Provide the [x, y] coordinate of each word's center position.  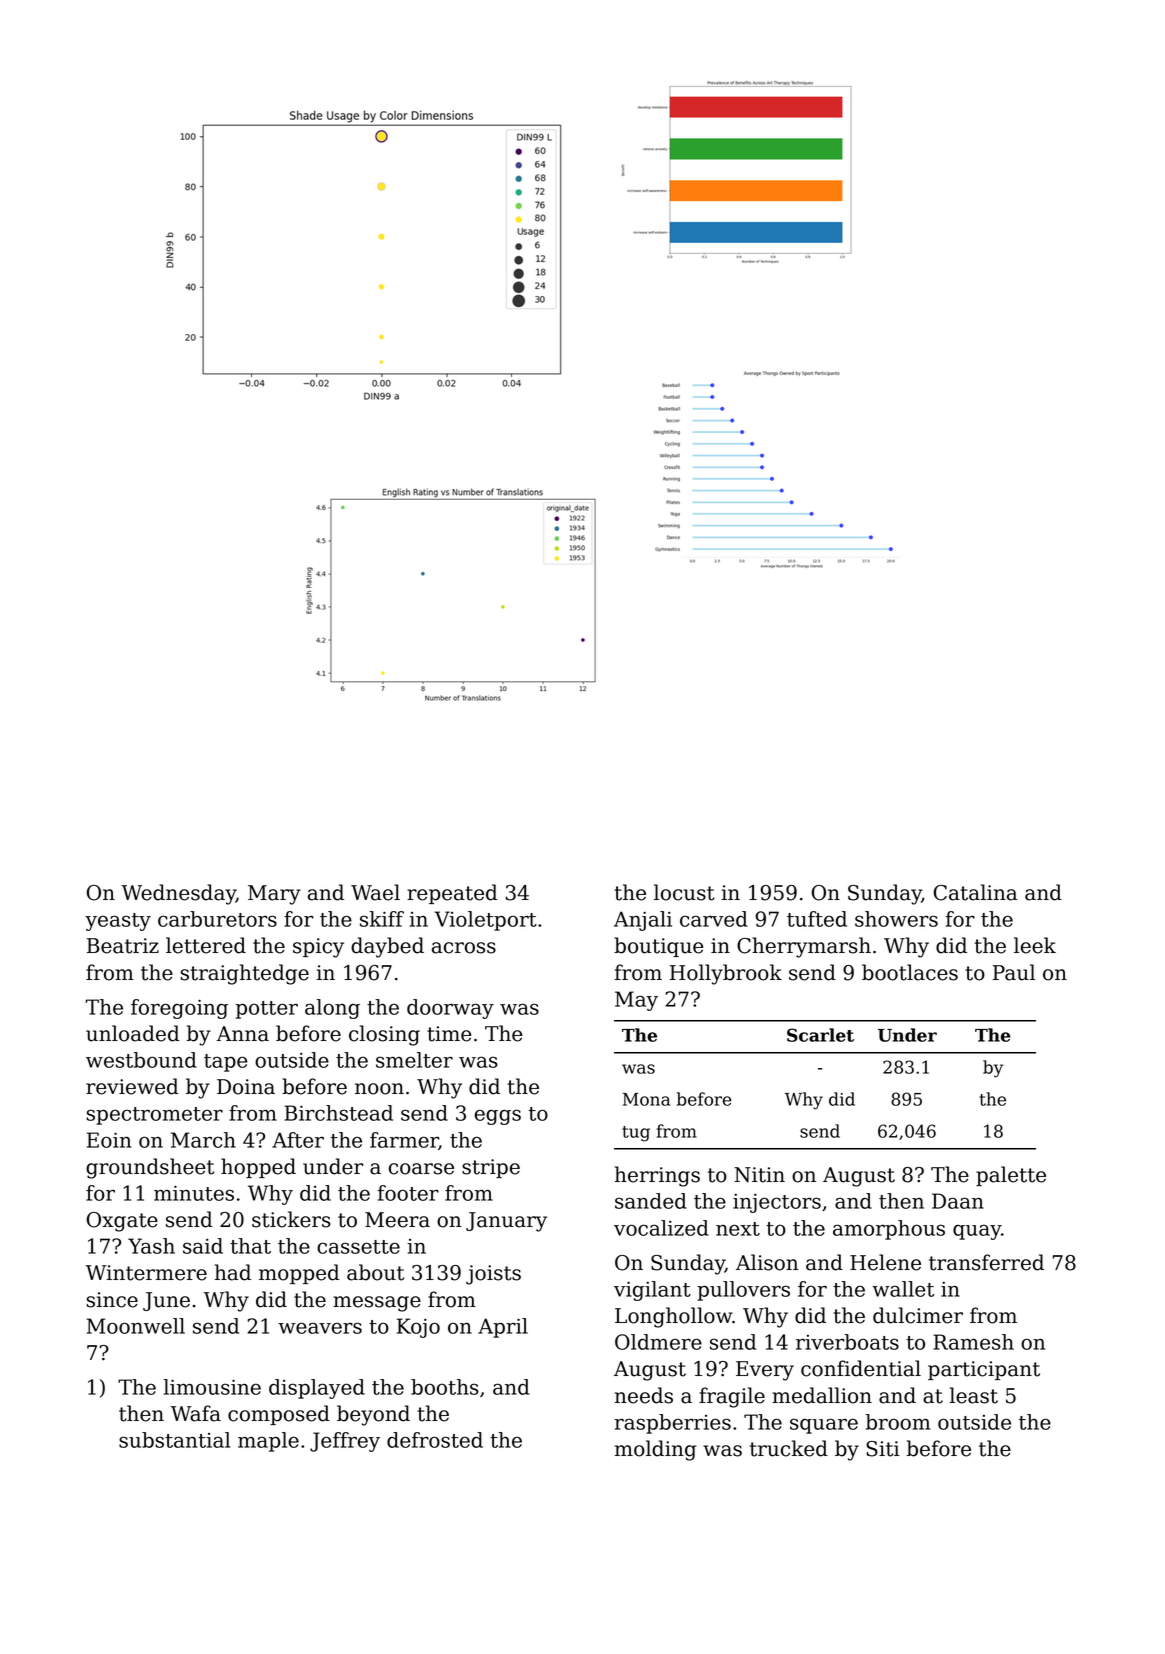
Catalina [976, 892]
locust [684, 892]
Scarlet [820, 1035]
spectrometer [154, 1116]
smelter [414, 1060]
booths [445, 1387]
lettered [206, 945]
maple [268, 1442]
